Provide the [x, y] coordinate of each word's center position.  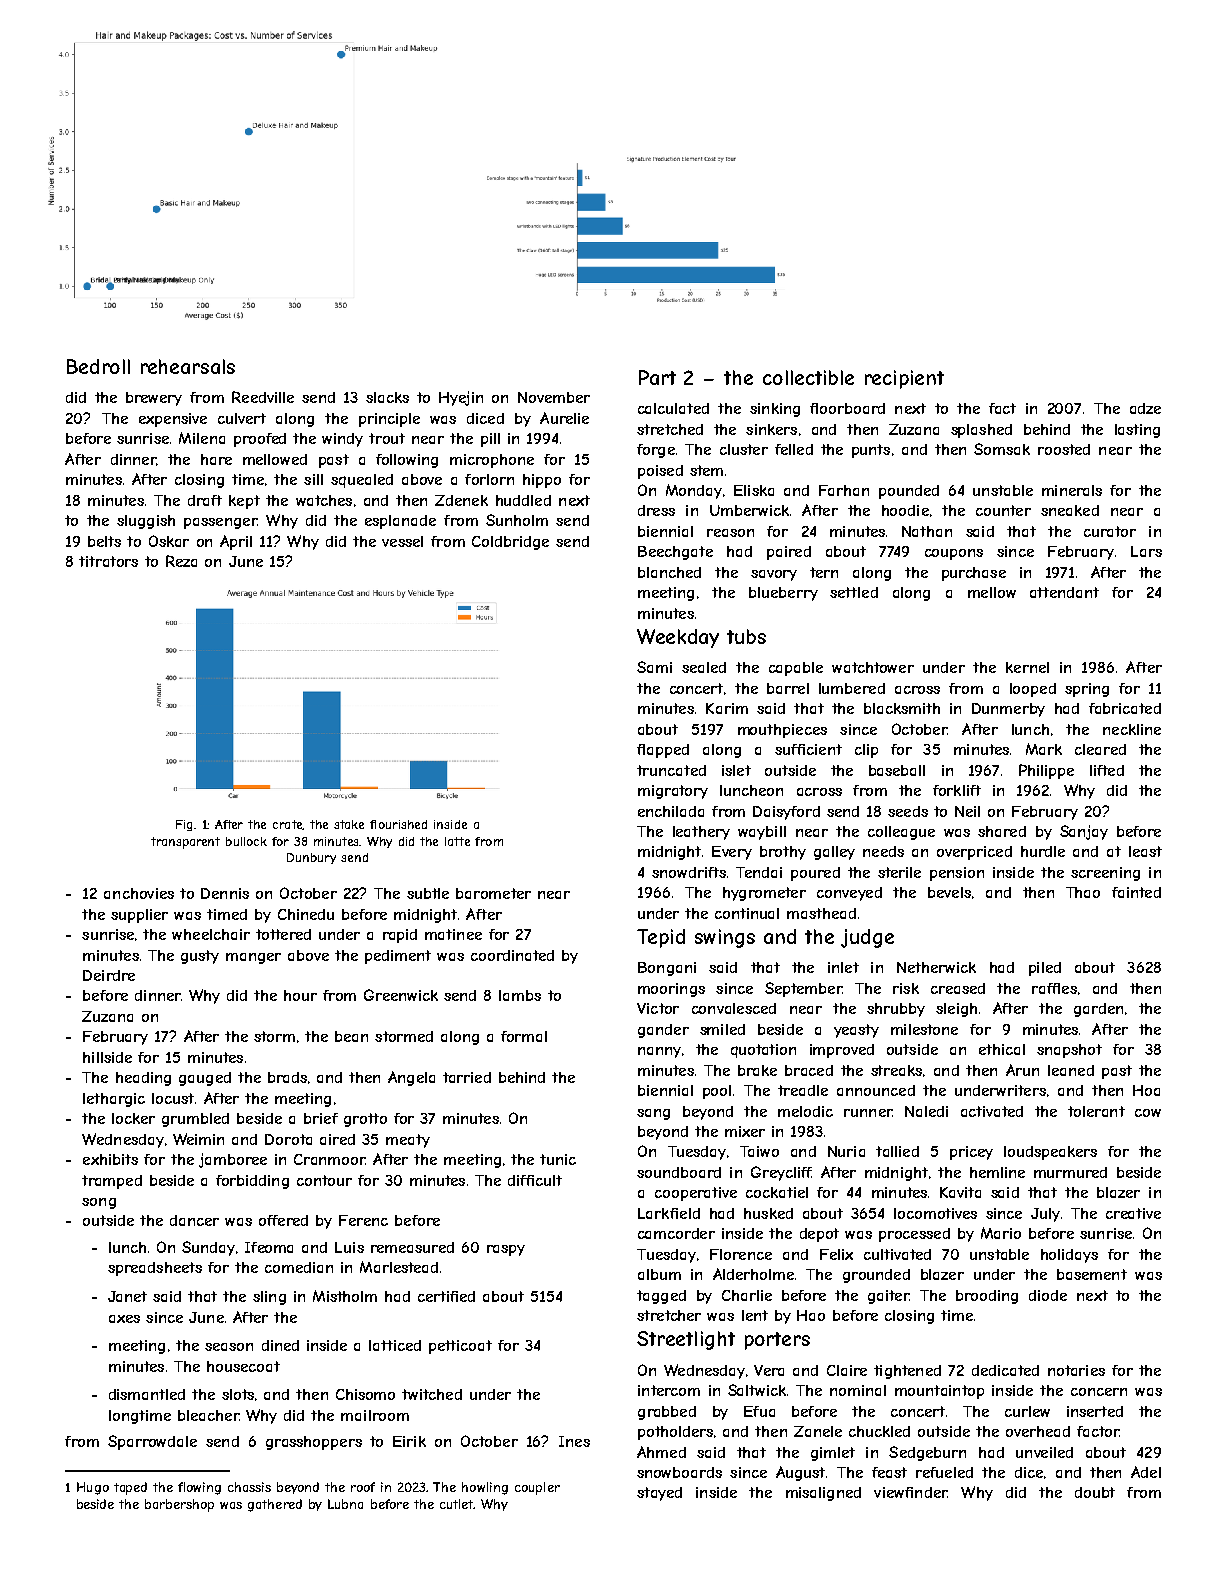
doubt [1095, 1492]
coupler [537, 1488]
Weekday [678, 638]
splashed [981, 431]
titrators [108, 561]
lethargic [114, 1100]
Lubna [345, 1504]
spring [1087, 690]
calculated [673, 408]
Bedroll [98, 366]
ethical [1002, 1049]
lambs [520, 995]
